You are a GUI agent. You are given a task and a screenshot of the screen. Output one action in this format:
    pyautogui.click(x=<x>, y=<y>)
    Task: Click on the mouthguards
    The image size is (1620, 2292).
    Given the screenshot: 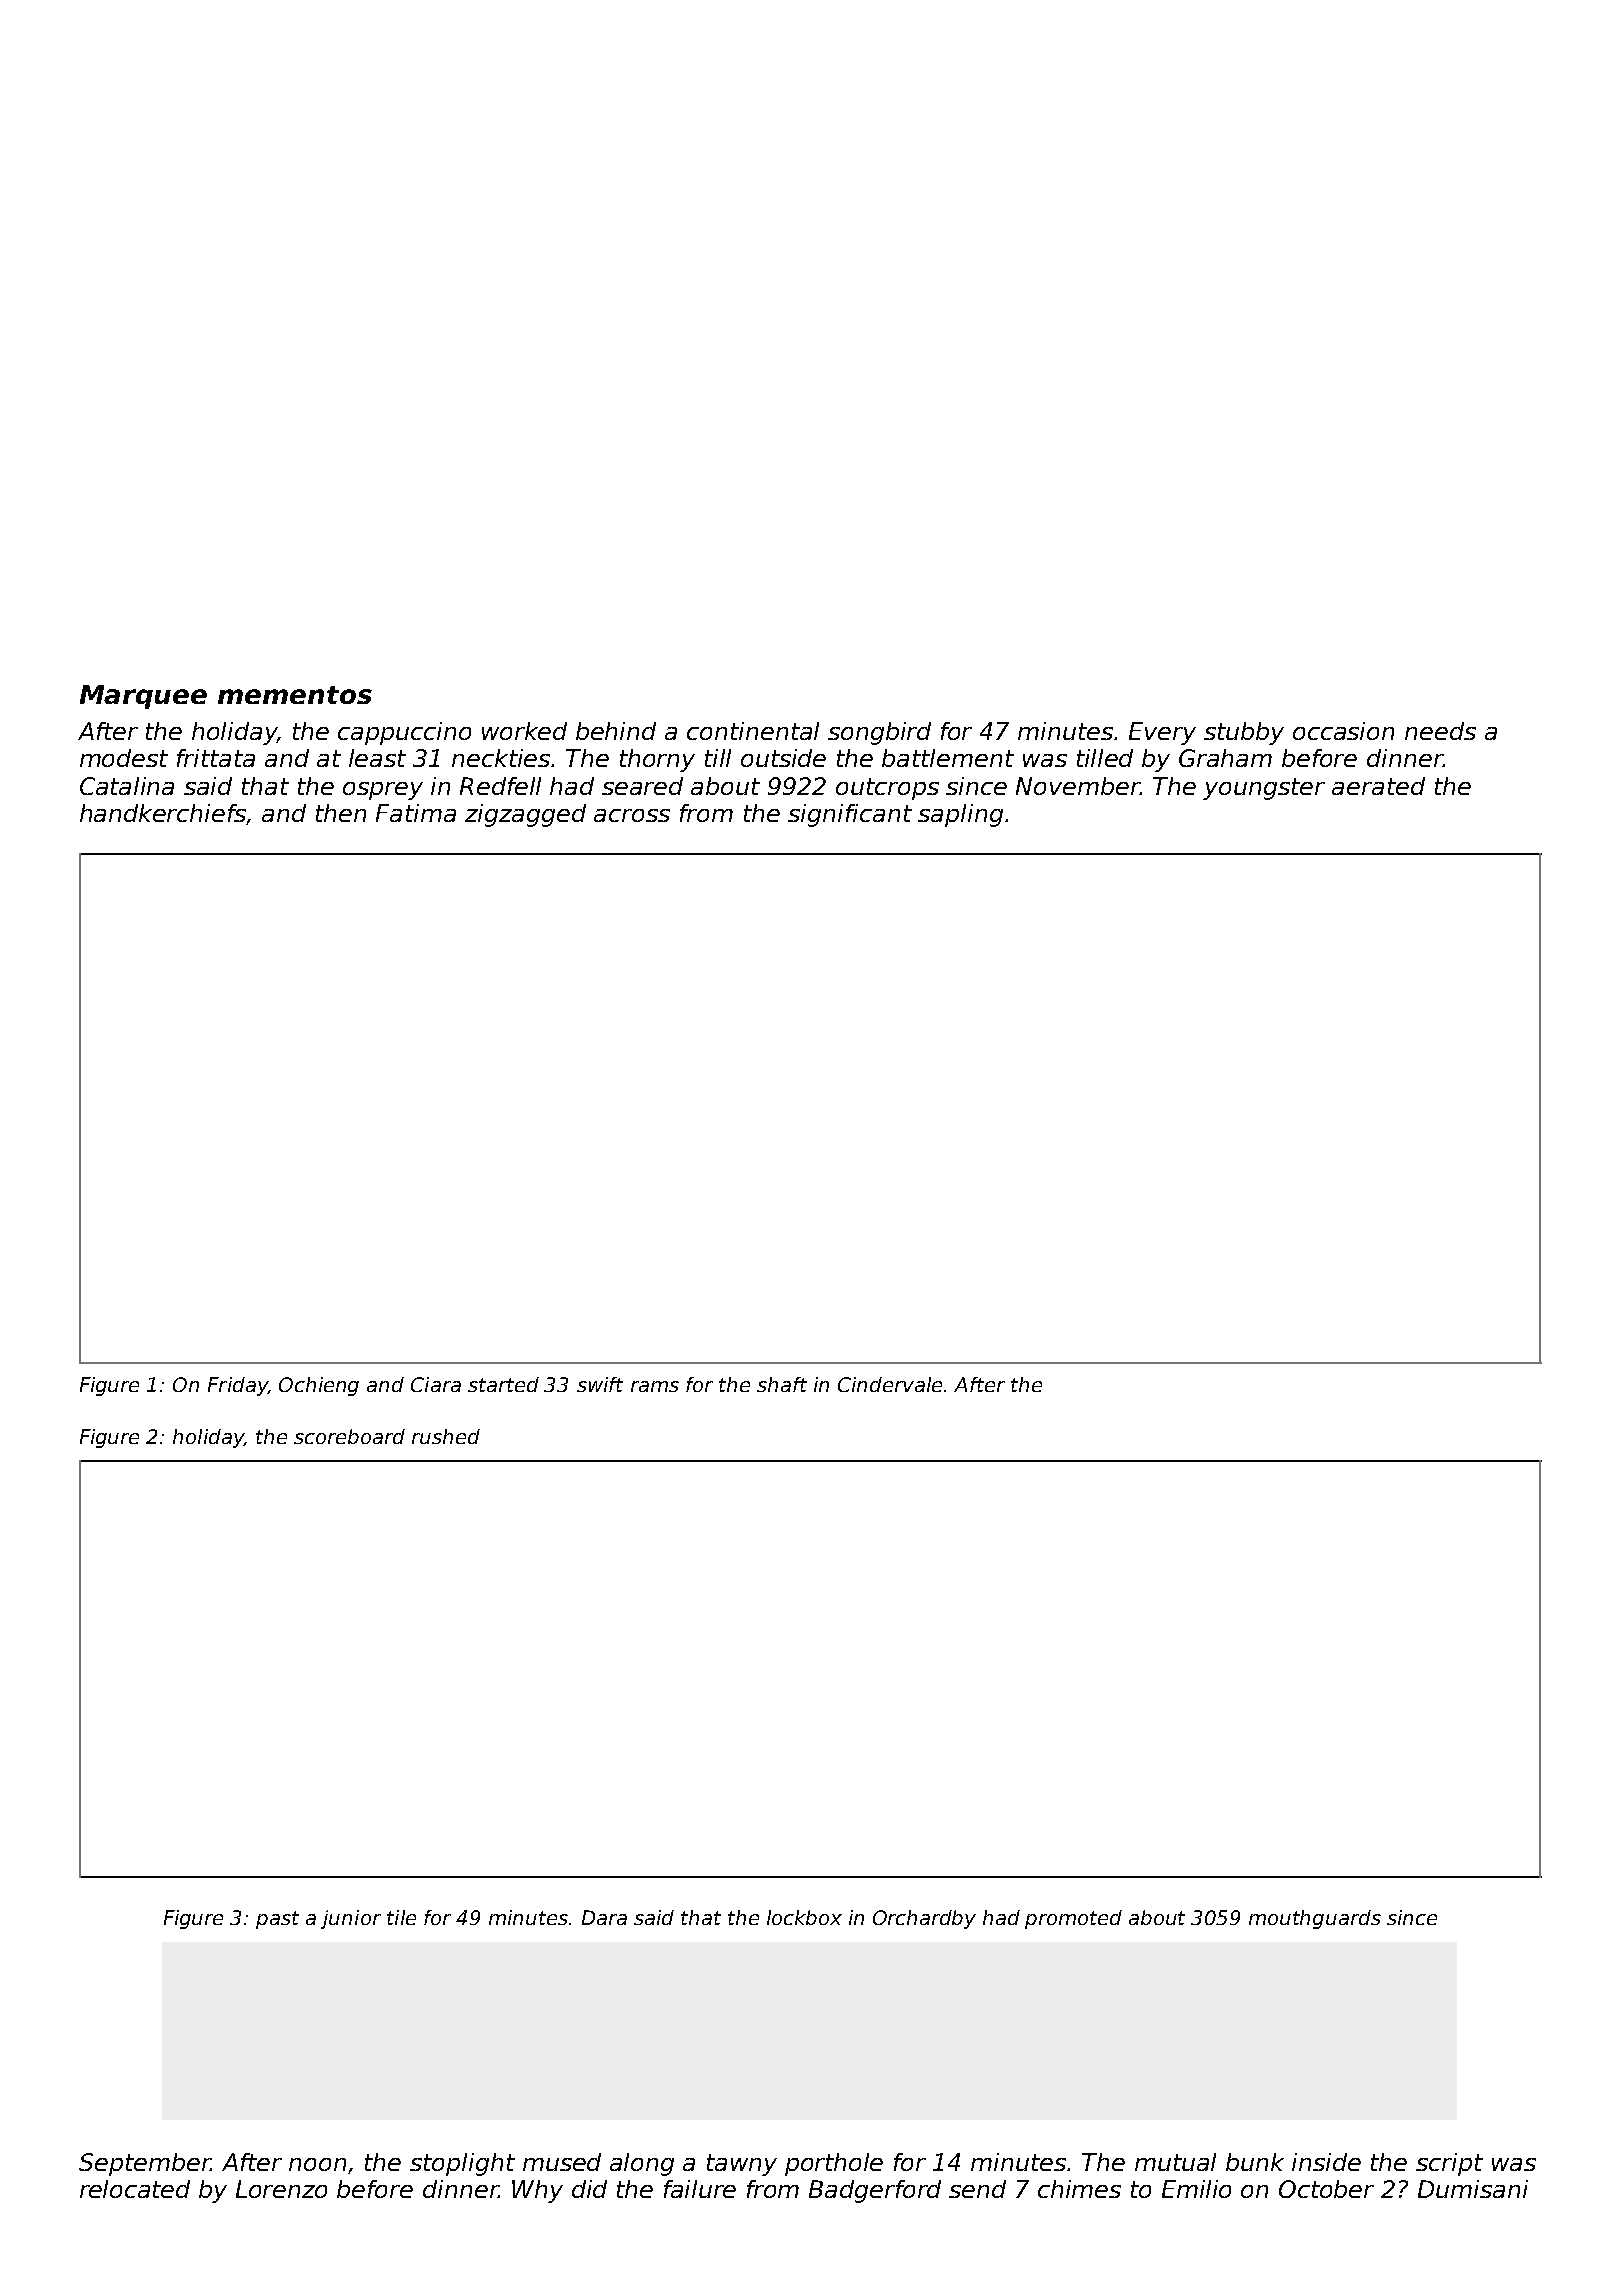 What is the action you would take?
    pyautogui.click(x=1315, y=1919)
